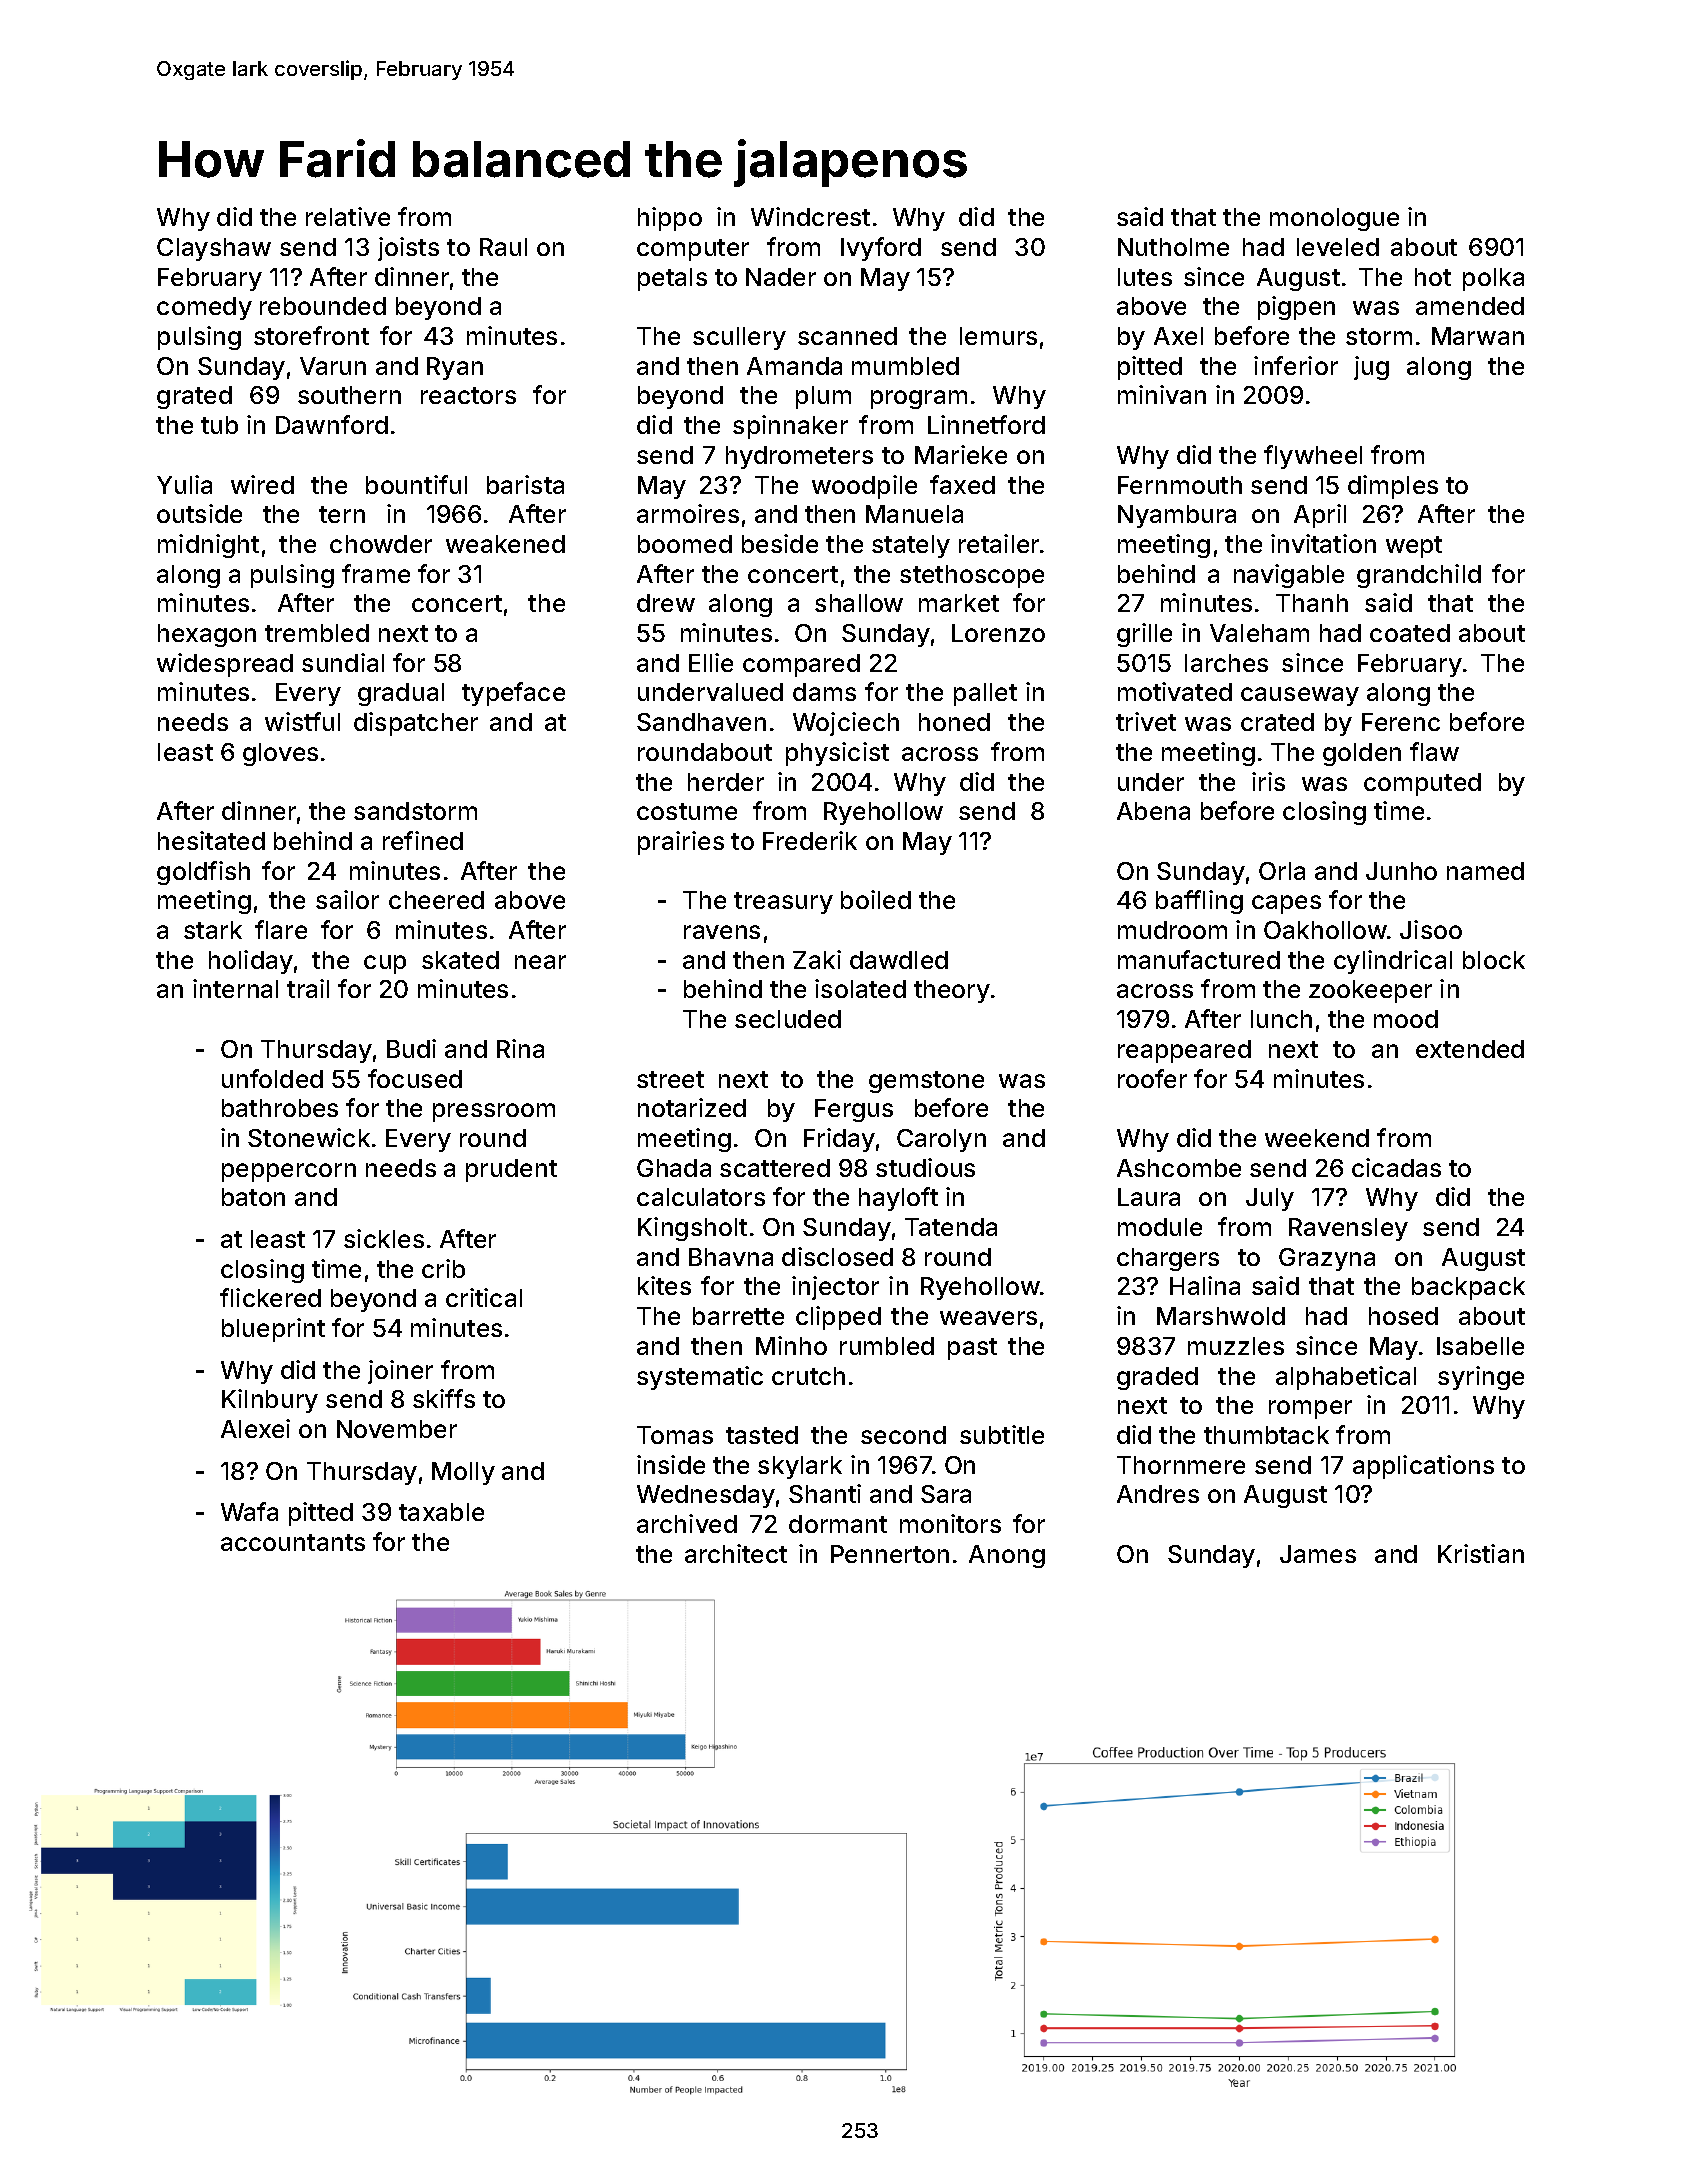 Image resolution: width=1683 pixels, height=2178 pixels. Describe the element at coordinates (1007, 1556) in the image. I see `Anong` at that location.
